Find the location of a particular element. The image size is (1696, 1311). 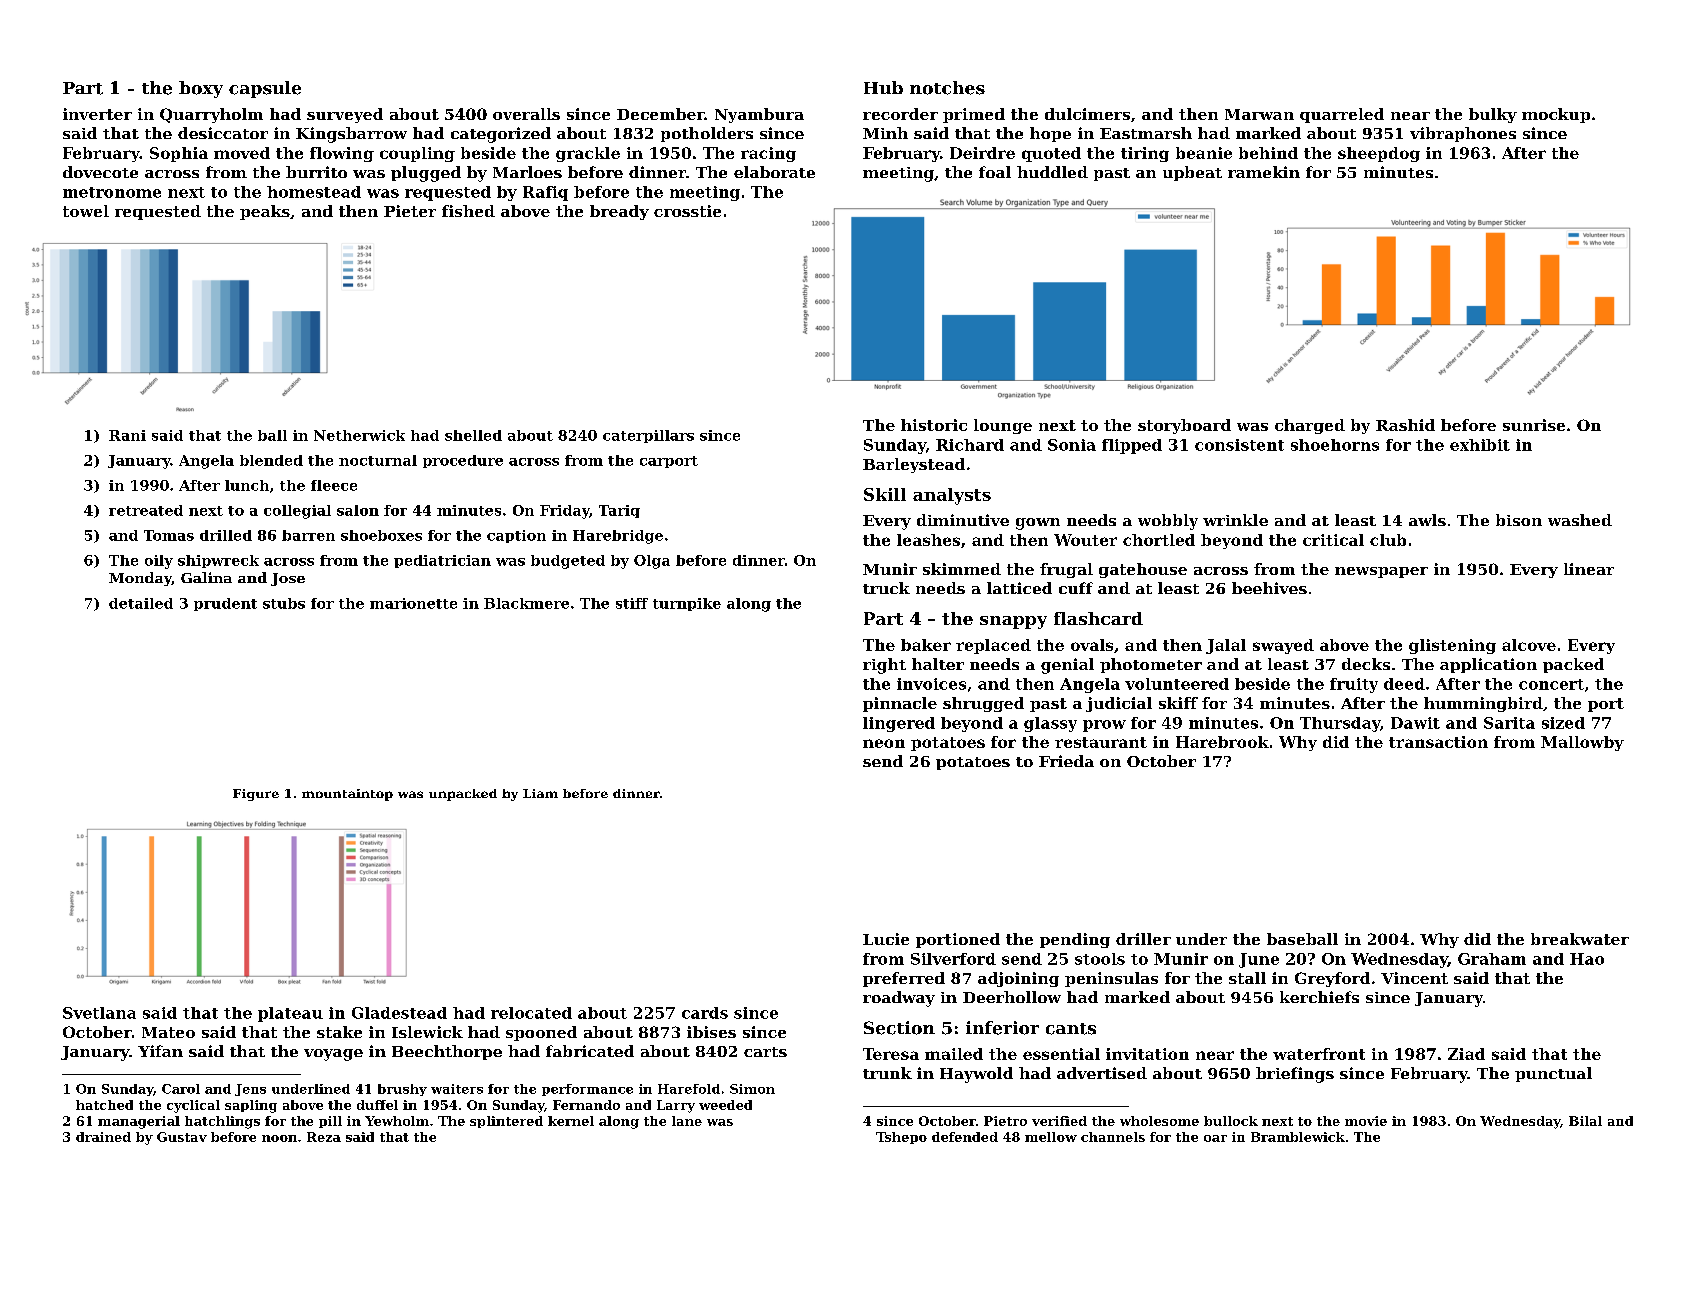

huddled is located at coordinates (1052, 172).
